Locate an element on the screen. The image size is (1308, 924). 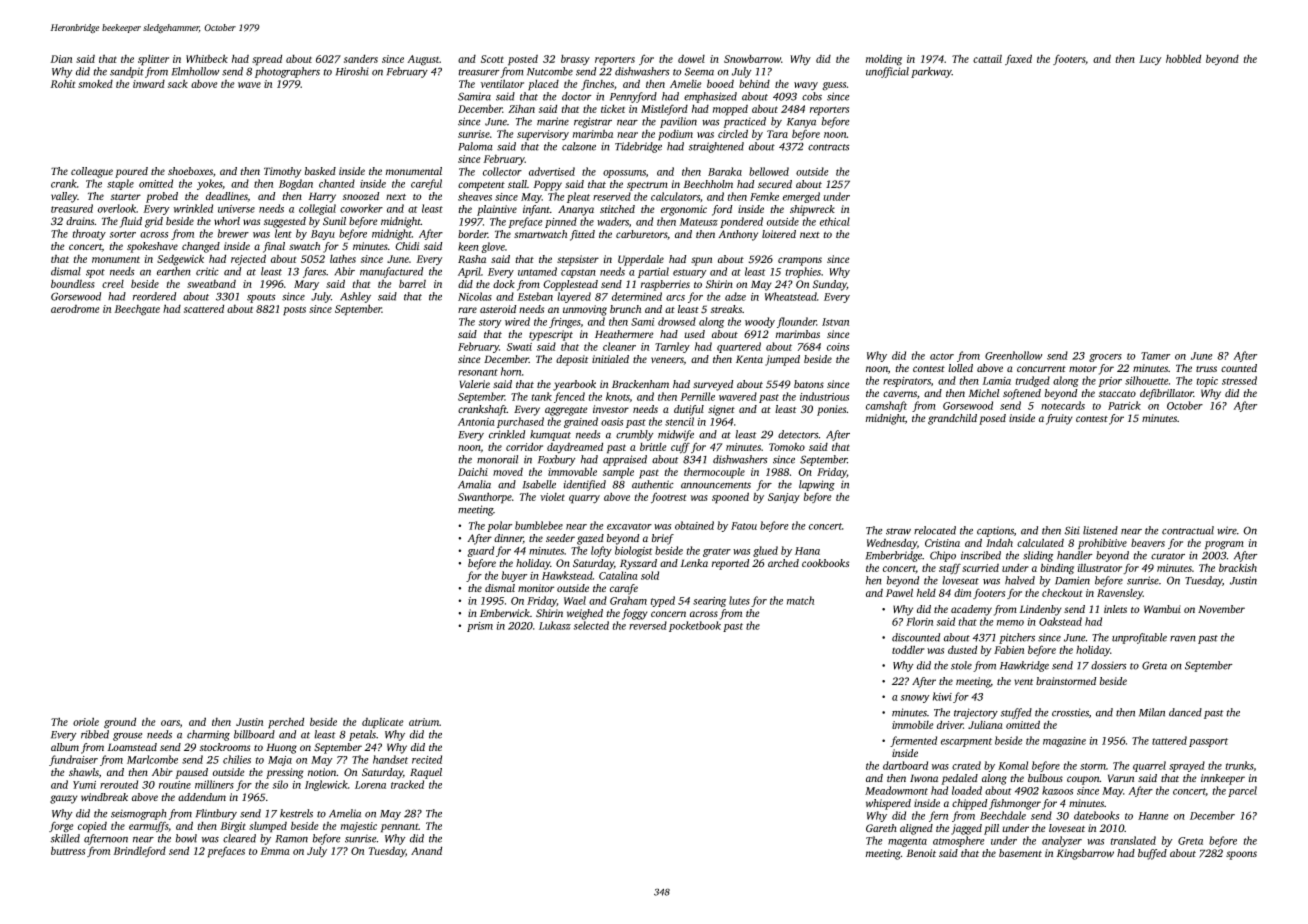
Anand is located at coordinates (426, 850).
